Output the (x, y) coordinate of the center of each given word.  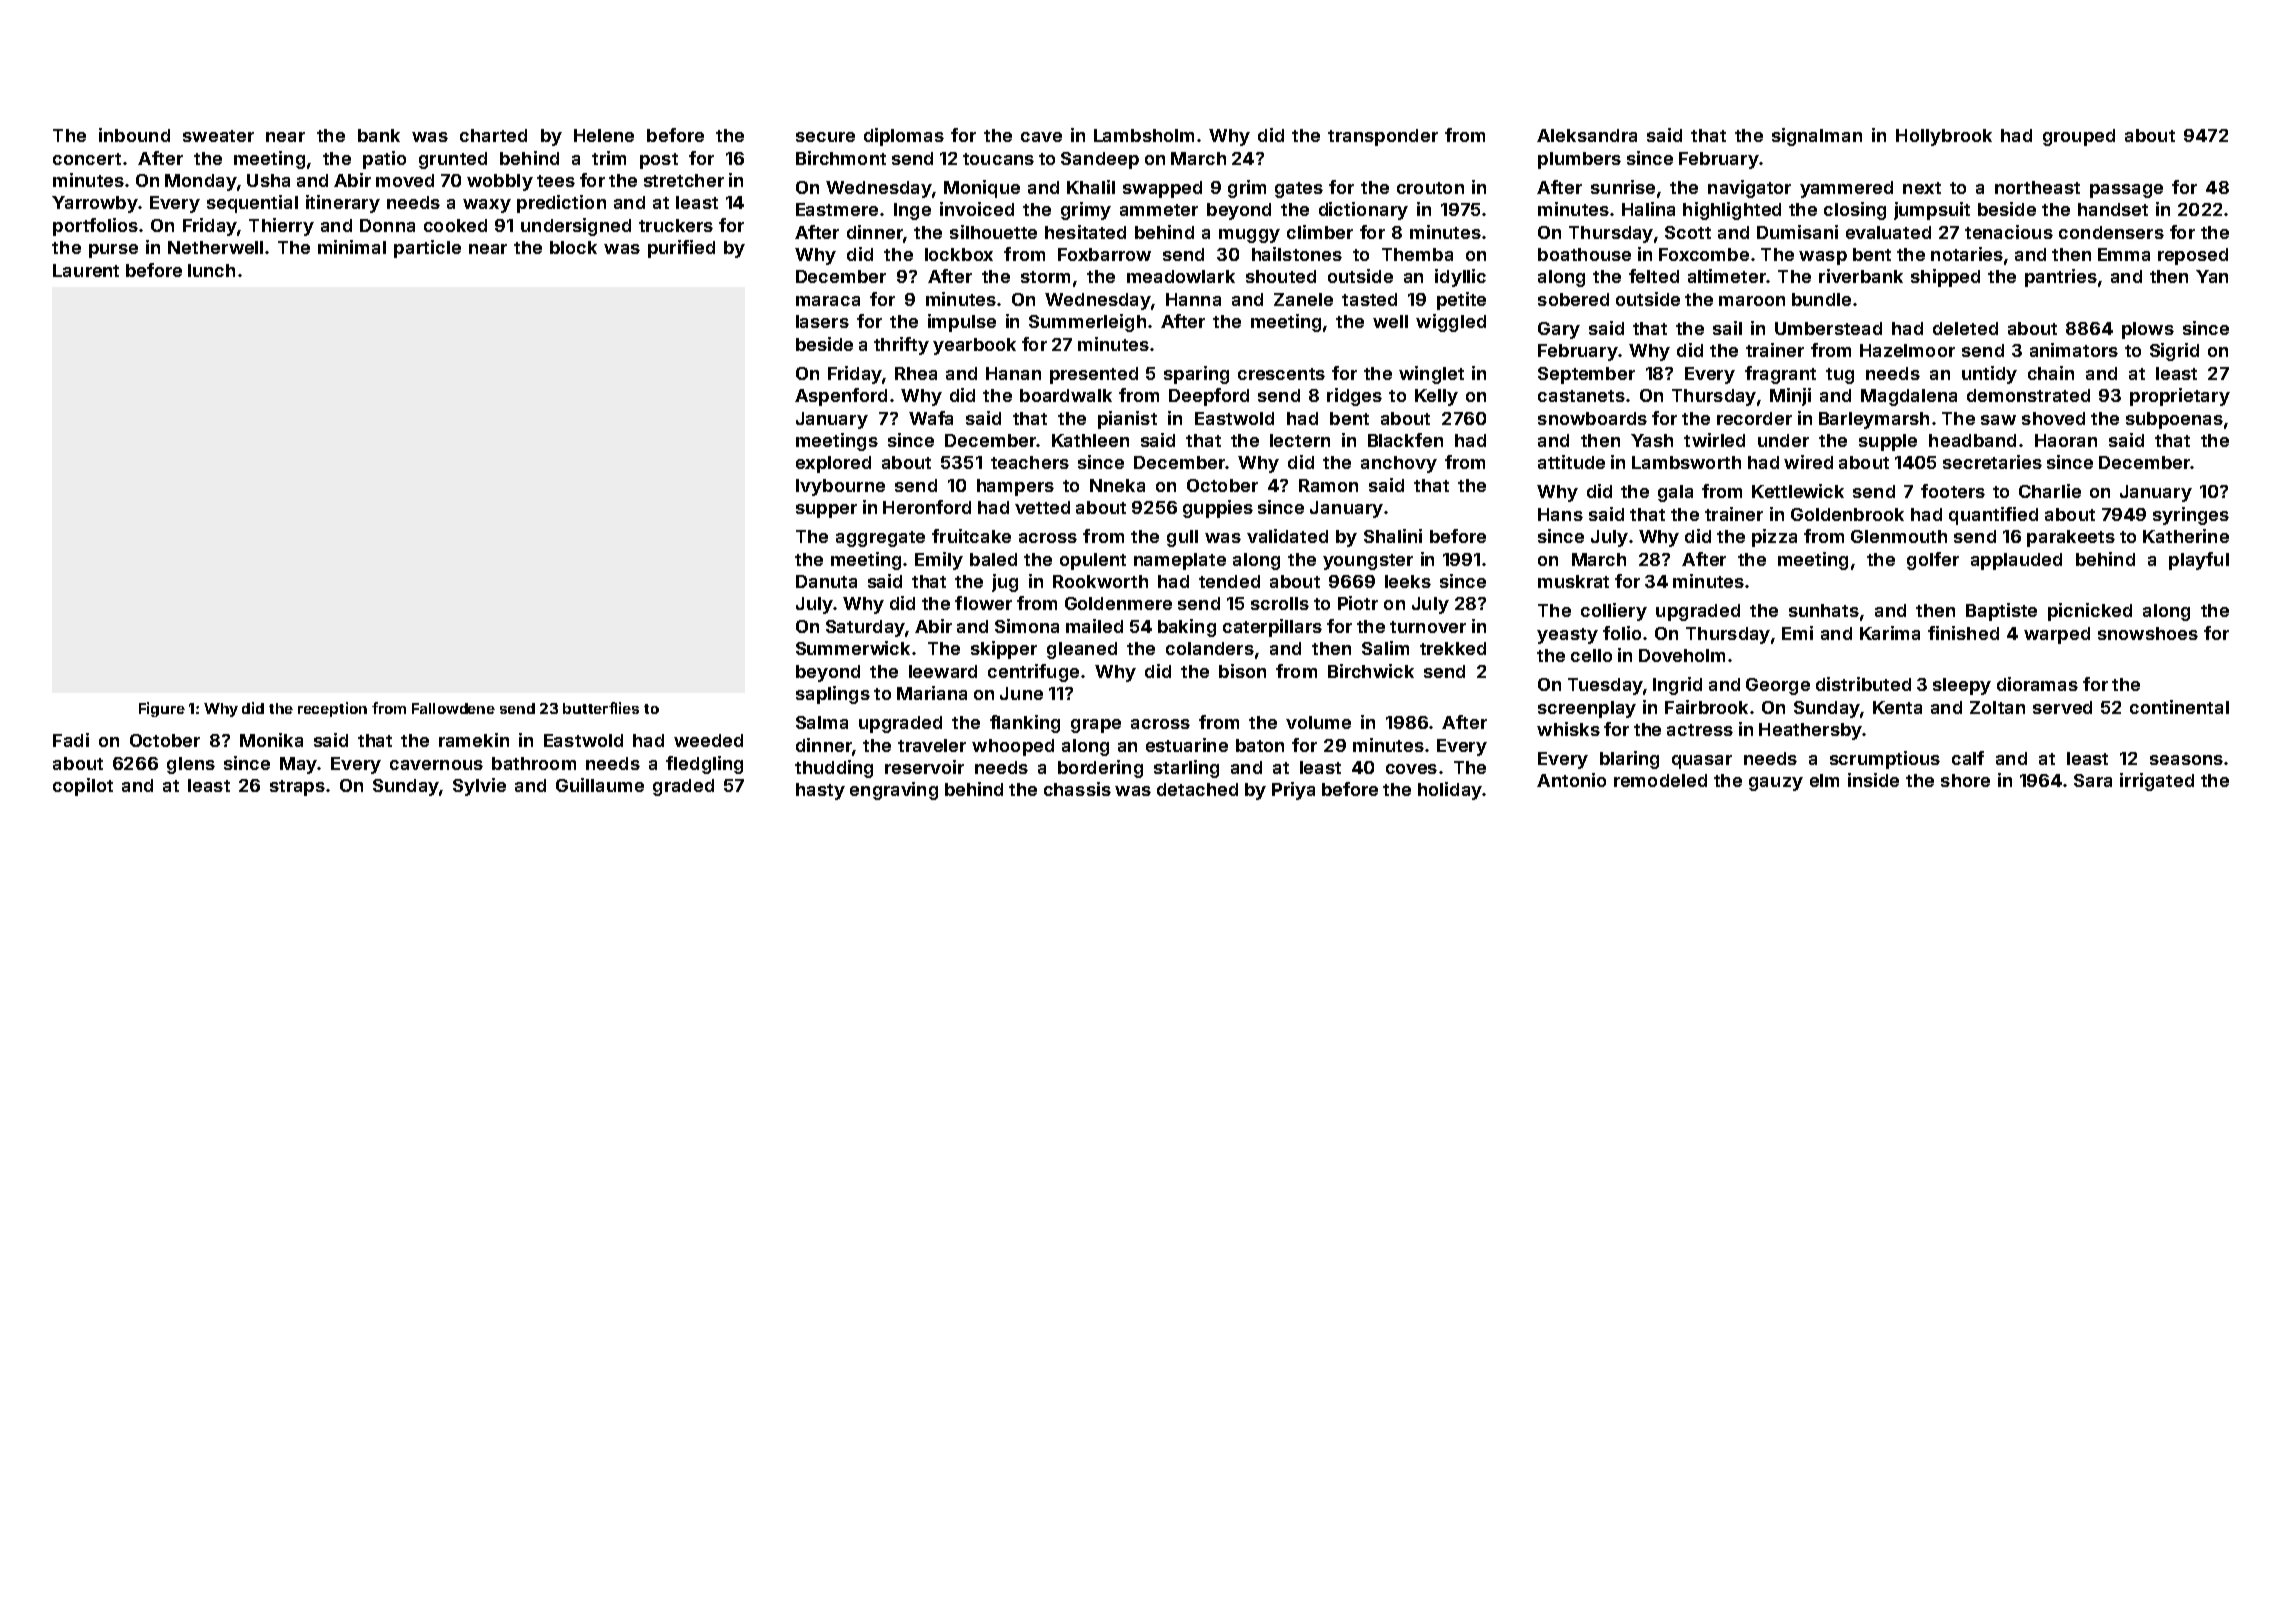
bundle (1821, 299)
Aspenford (841, 397)
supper (826, 511)
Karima (1890, 633)
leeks (1408, 581)
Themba (1417, 254)
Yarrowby (95, 204)
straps (297, 788)
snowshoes (2148, 633)
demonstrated (2028, 395)
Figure (162, 709)
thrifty (901, 346)
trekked (1453, 648)
